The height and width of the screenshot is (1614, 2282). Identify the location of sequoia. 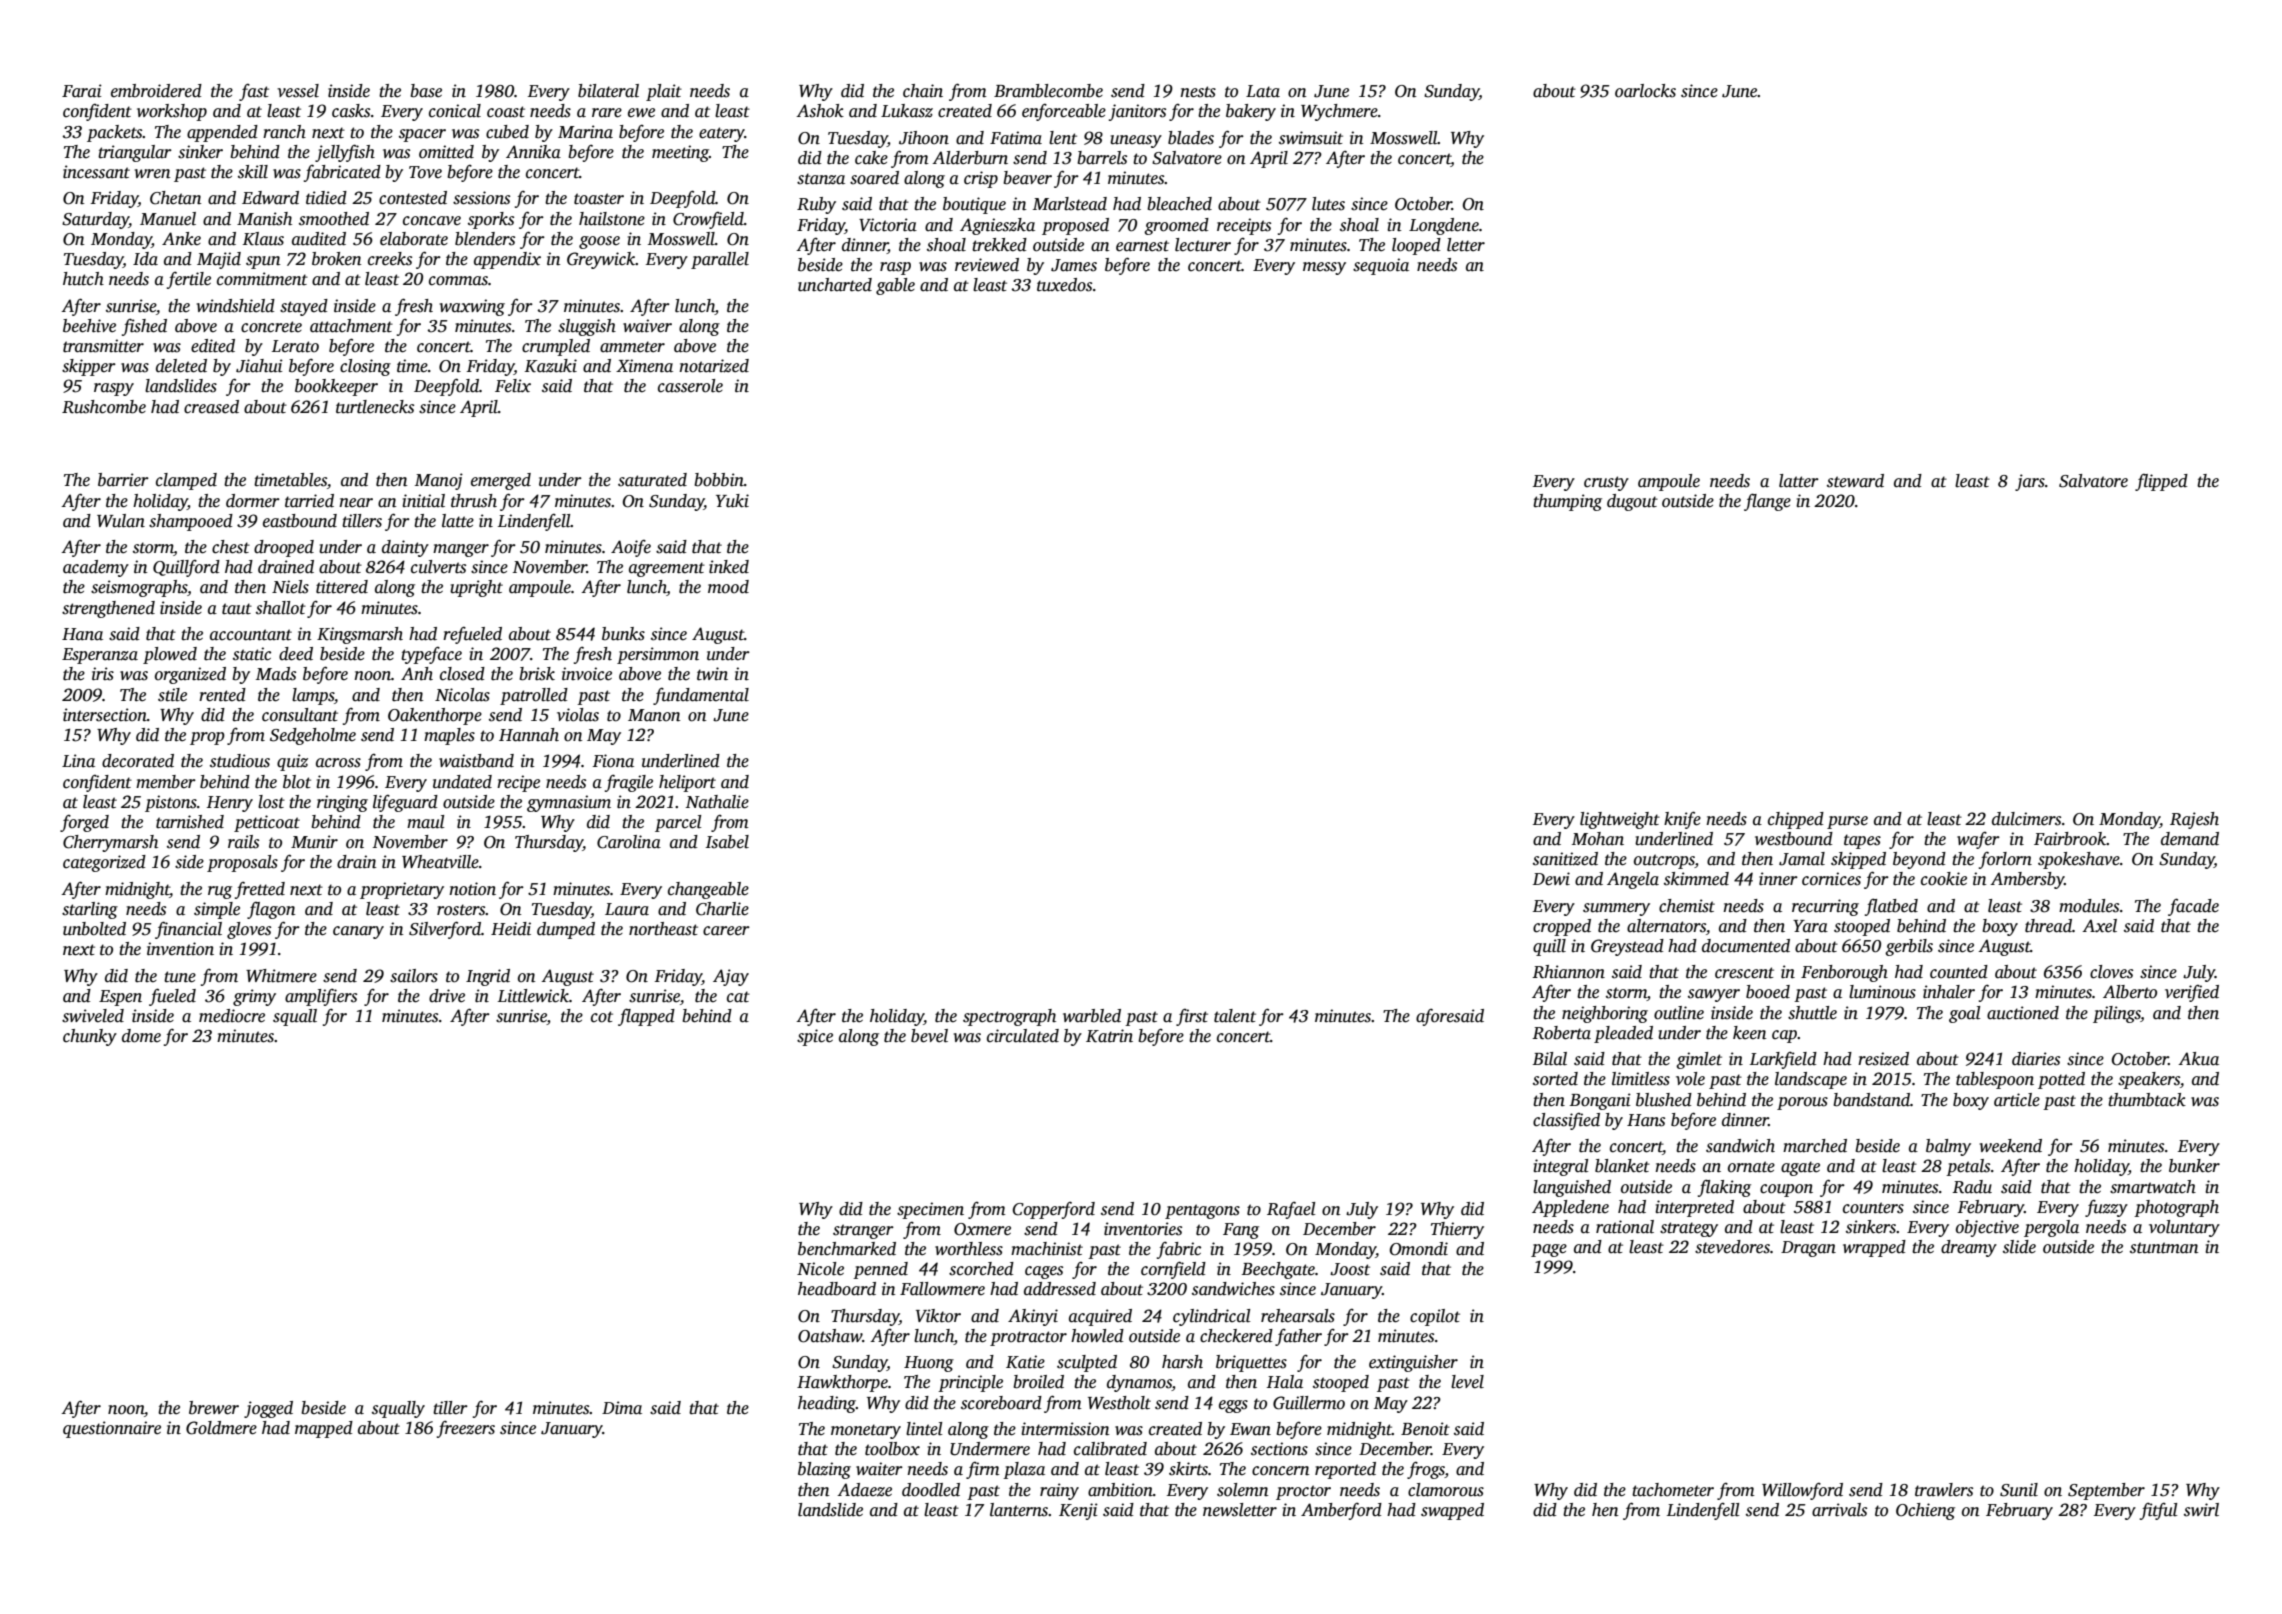
(1381, 266).
